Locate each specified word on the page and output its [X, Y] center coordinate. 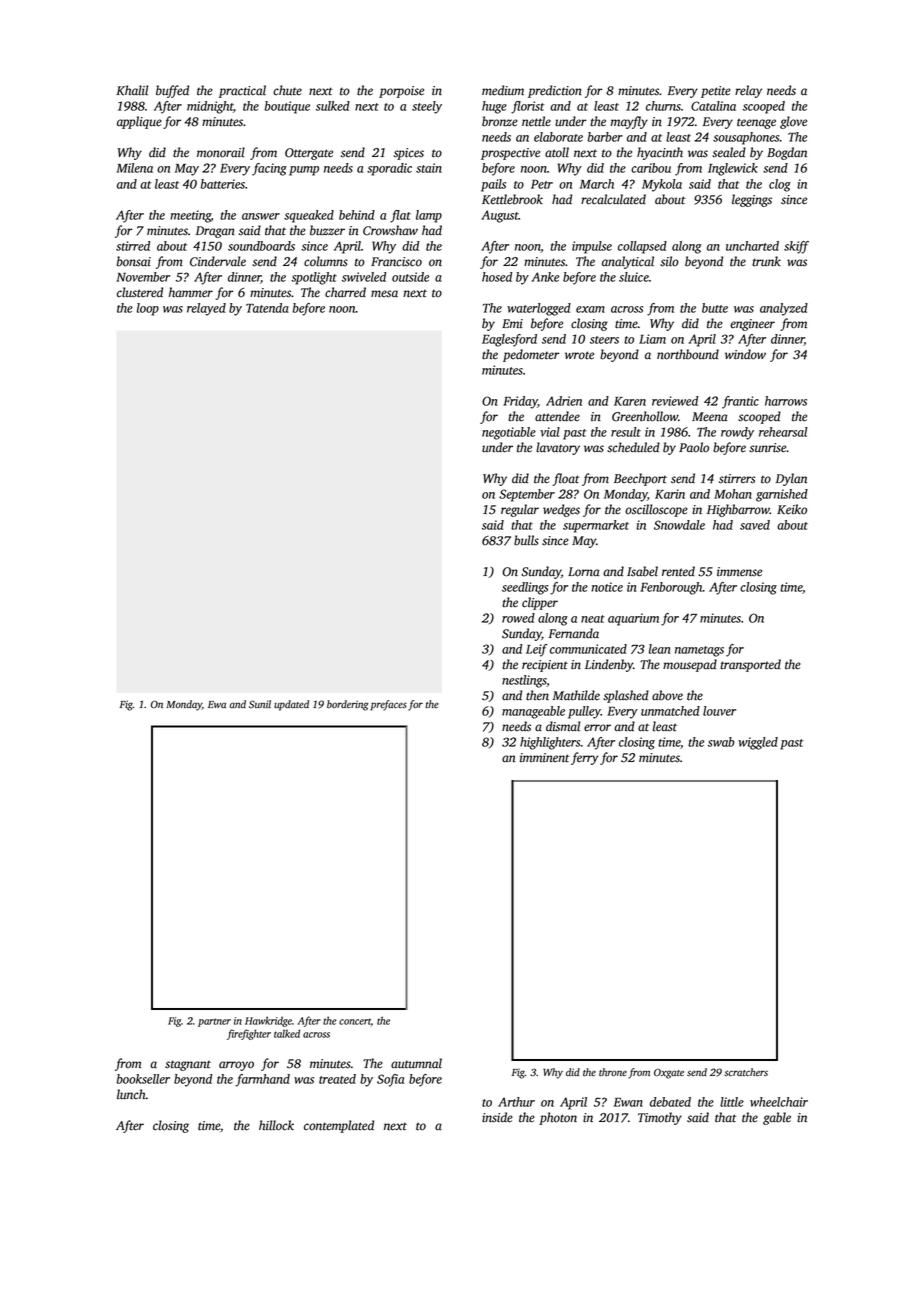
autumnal [416, 1063]
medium [503, 90]
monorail [221, 152]
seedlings [525, 588]
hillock [276, 1125]
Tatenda [267, 308]
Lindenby [609, 665]
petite [716, 92]
